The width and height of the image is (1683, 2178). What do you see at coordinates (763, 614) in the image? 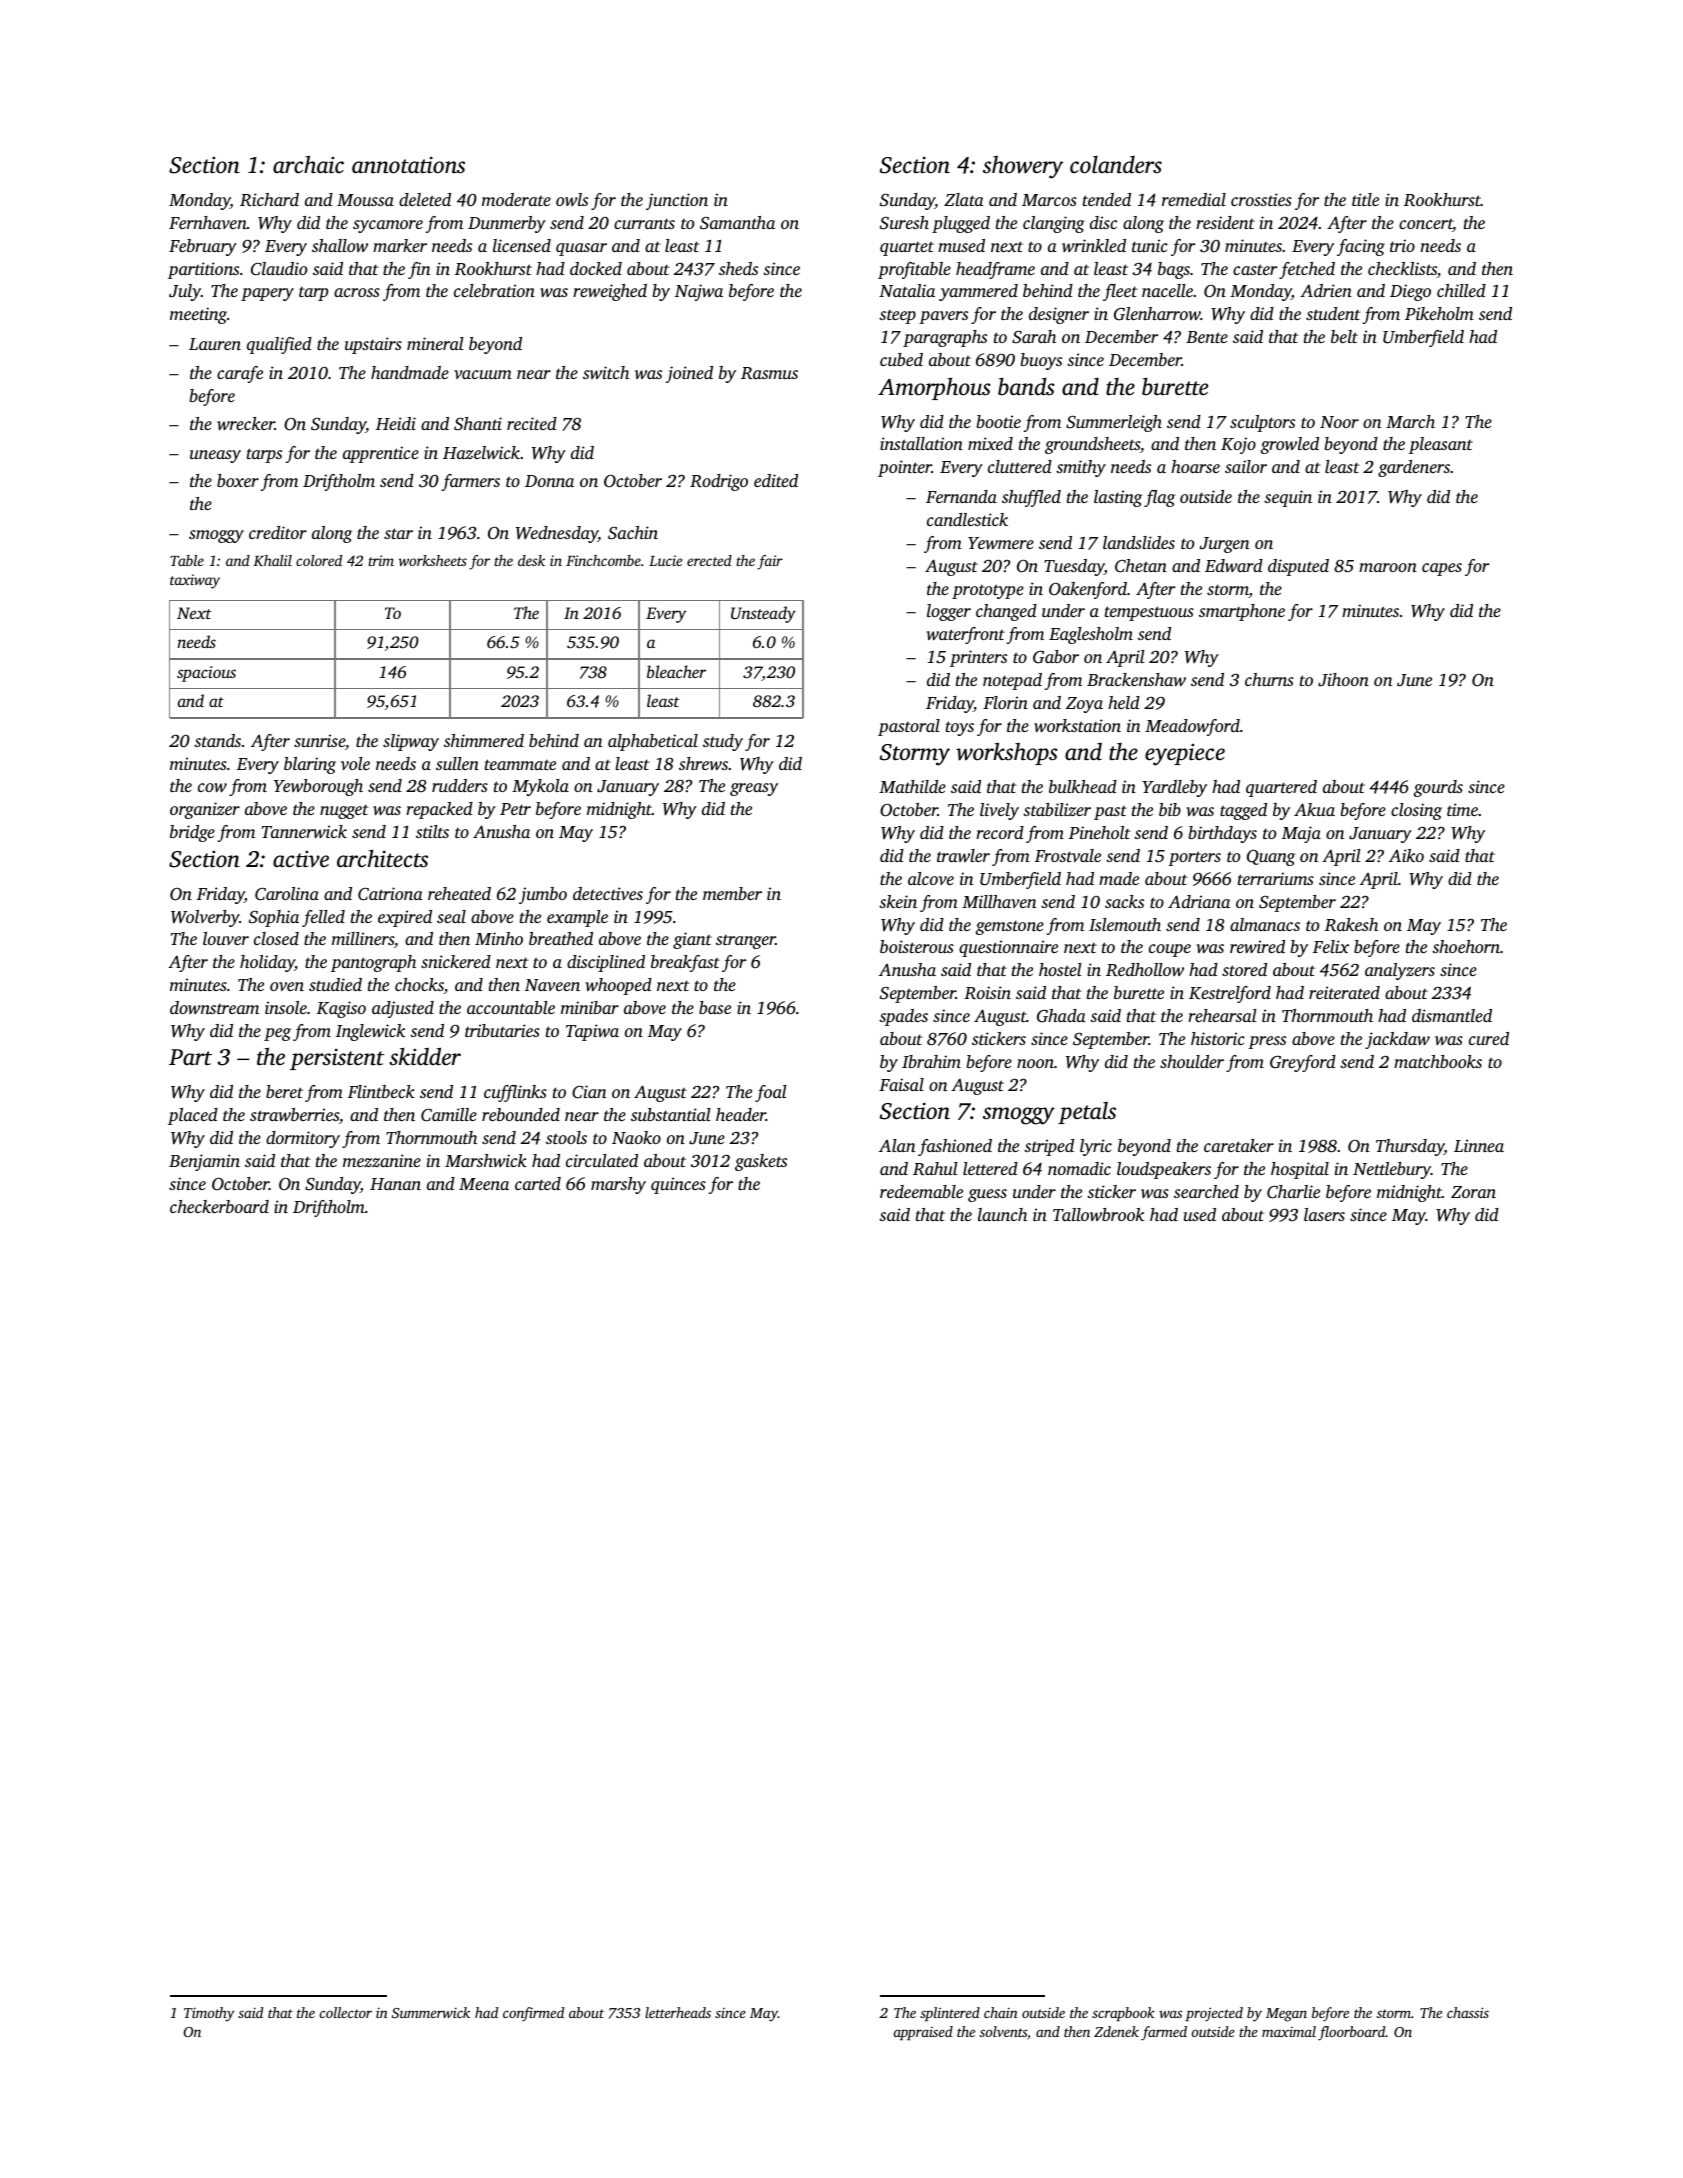
I see `Unsteady` at bounding box center [763, 614].
